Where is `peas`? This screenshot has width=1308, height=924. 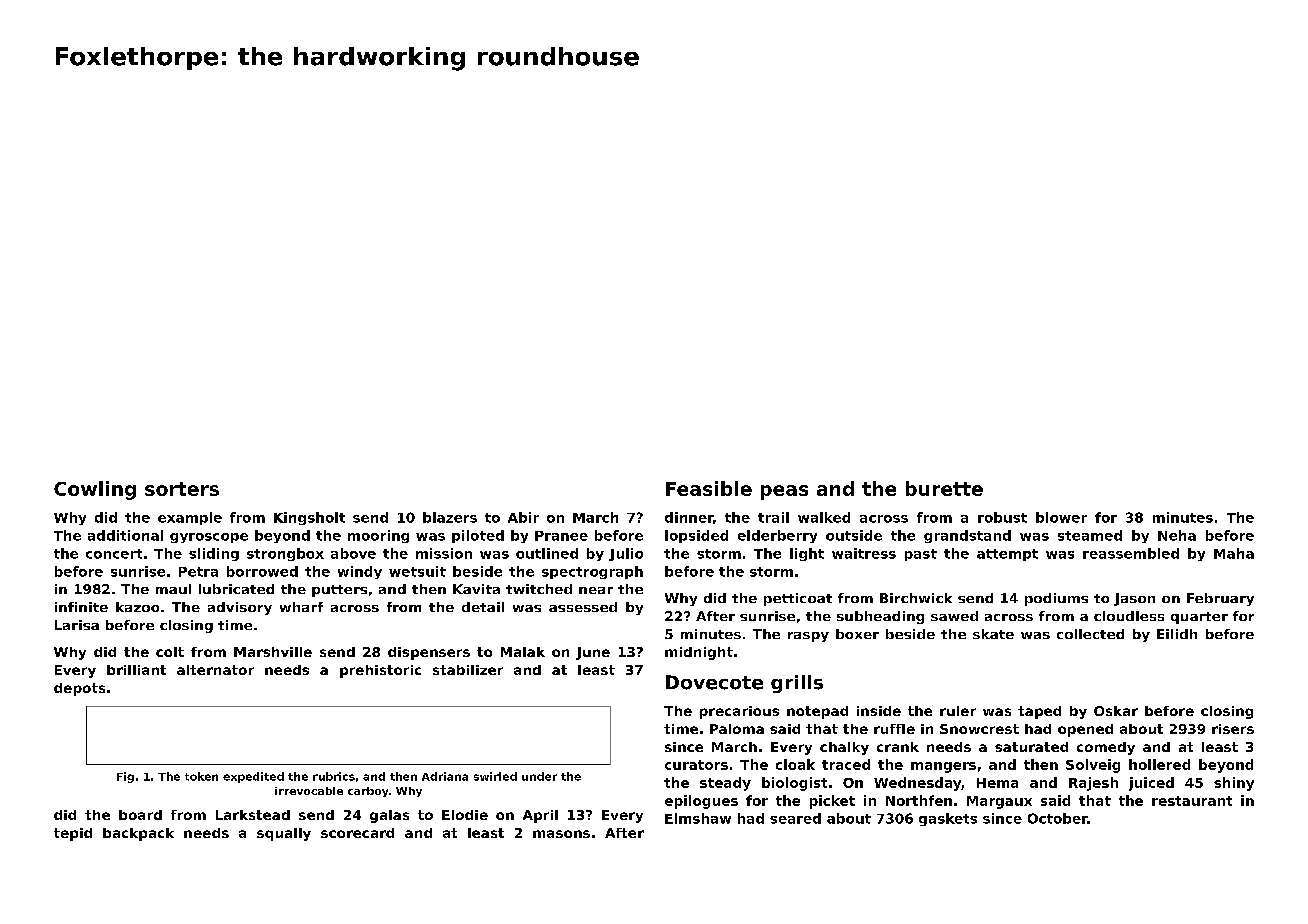 peas is located at coordinates (784, 492).
